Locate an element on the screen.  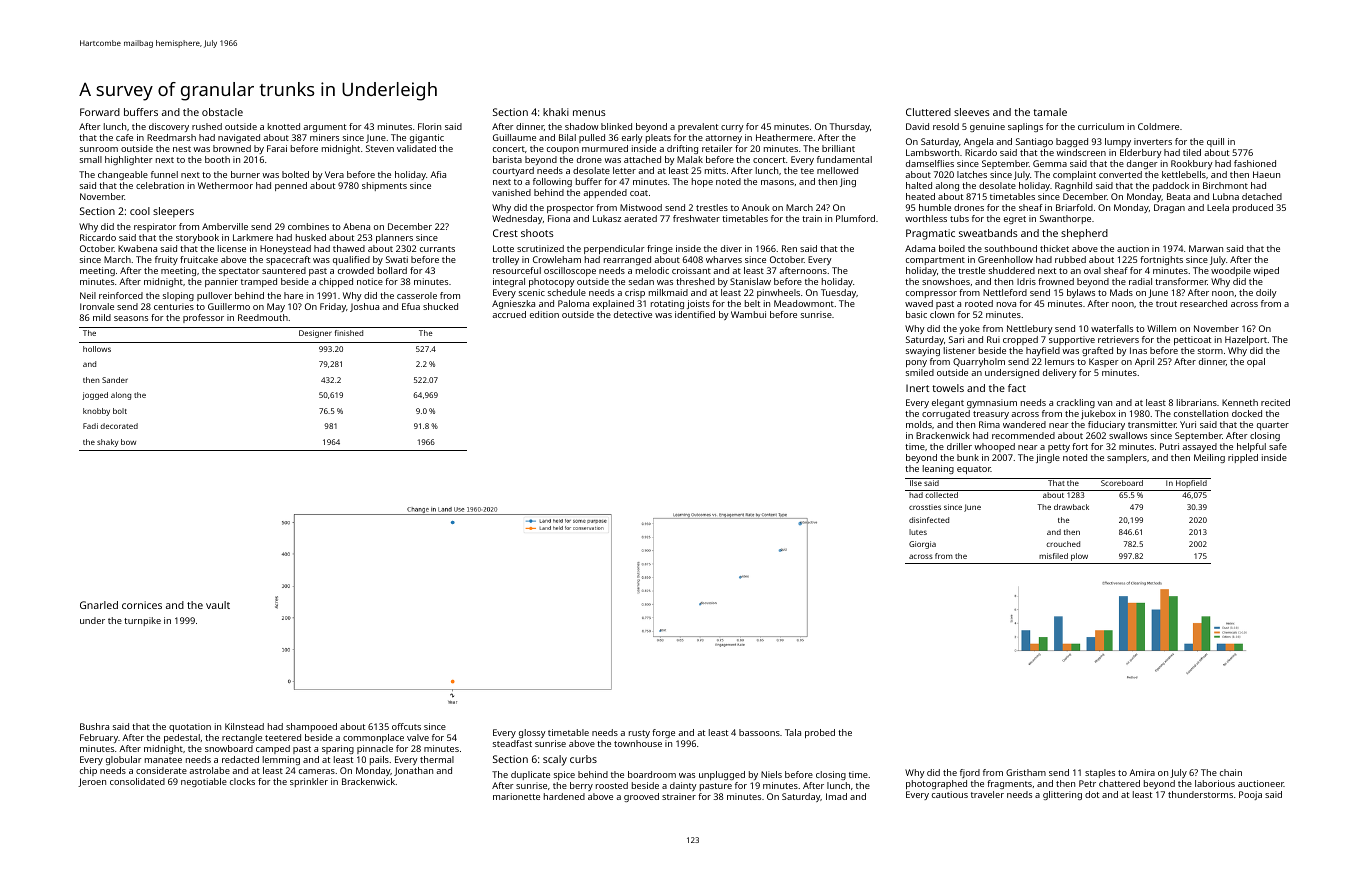
Gnarled is located at coordinates (99, 605).
